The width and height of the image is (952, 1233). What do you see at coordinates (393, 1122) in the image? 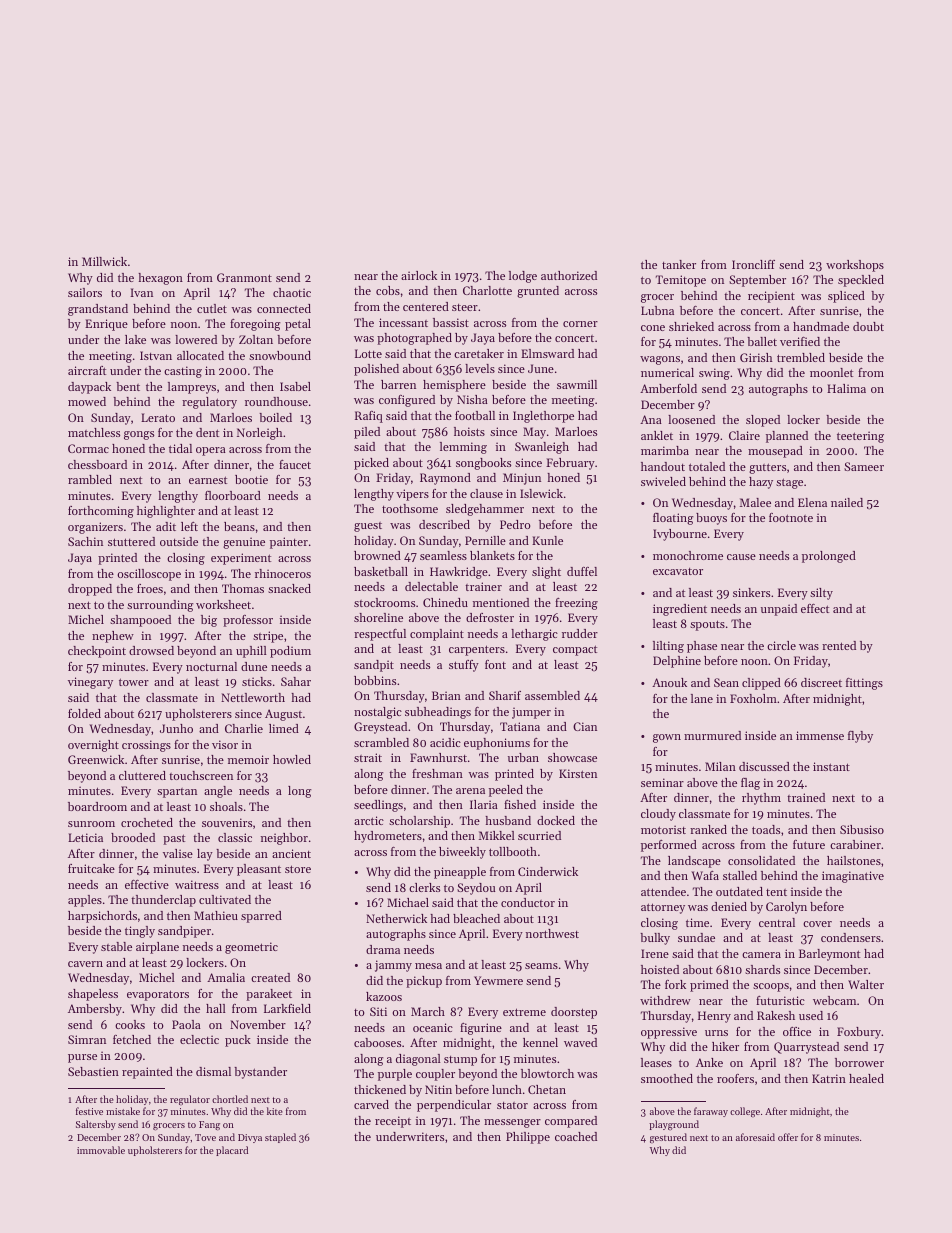
I see `receipt` at bounding box center [393, 1122].
